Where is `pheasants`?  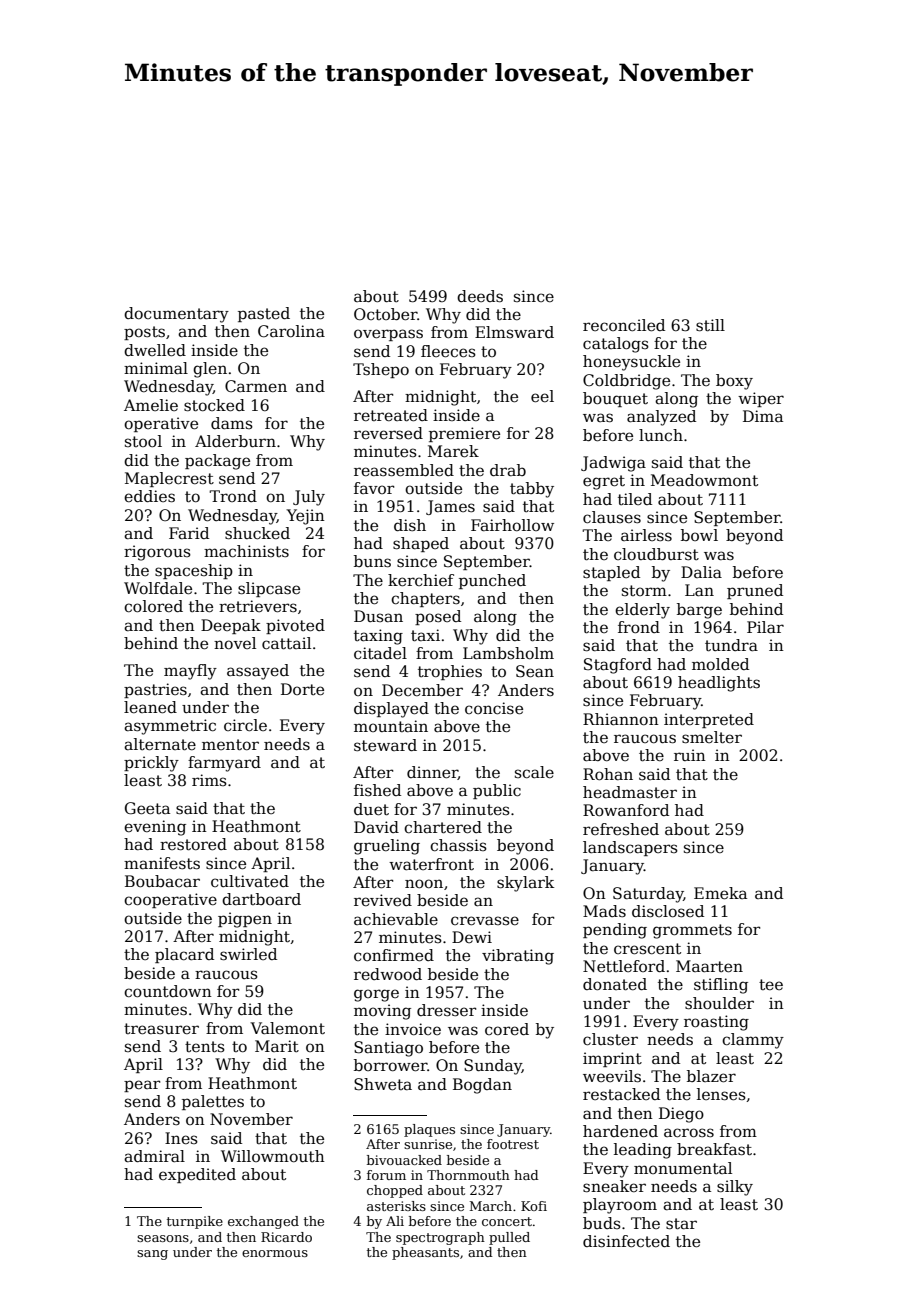 pheasants is located at coordinates (425, 1253).
